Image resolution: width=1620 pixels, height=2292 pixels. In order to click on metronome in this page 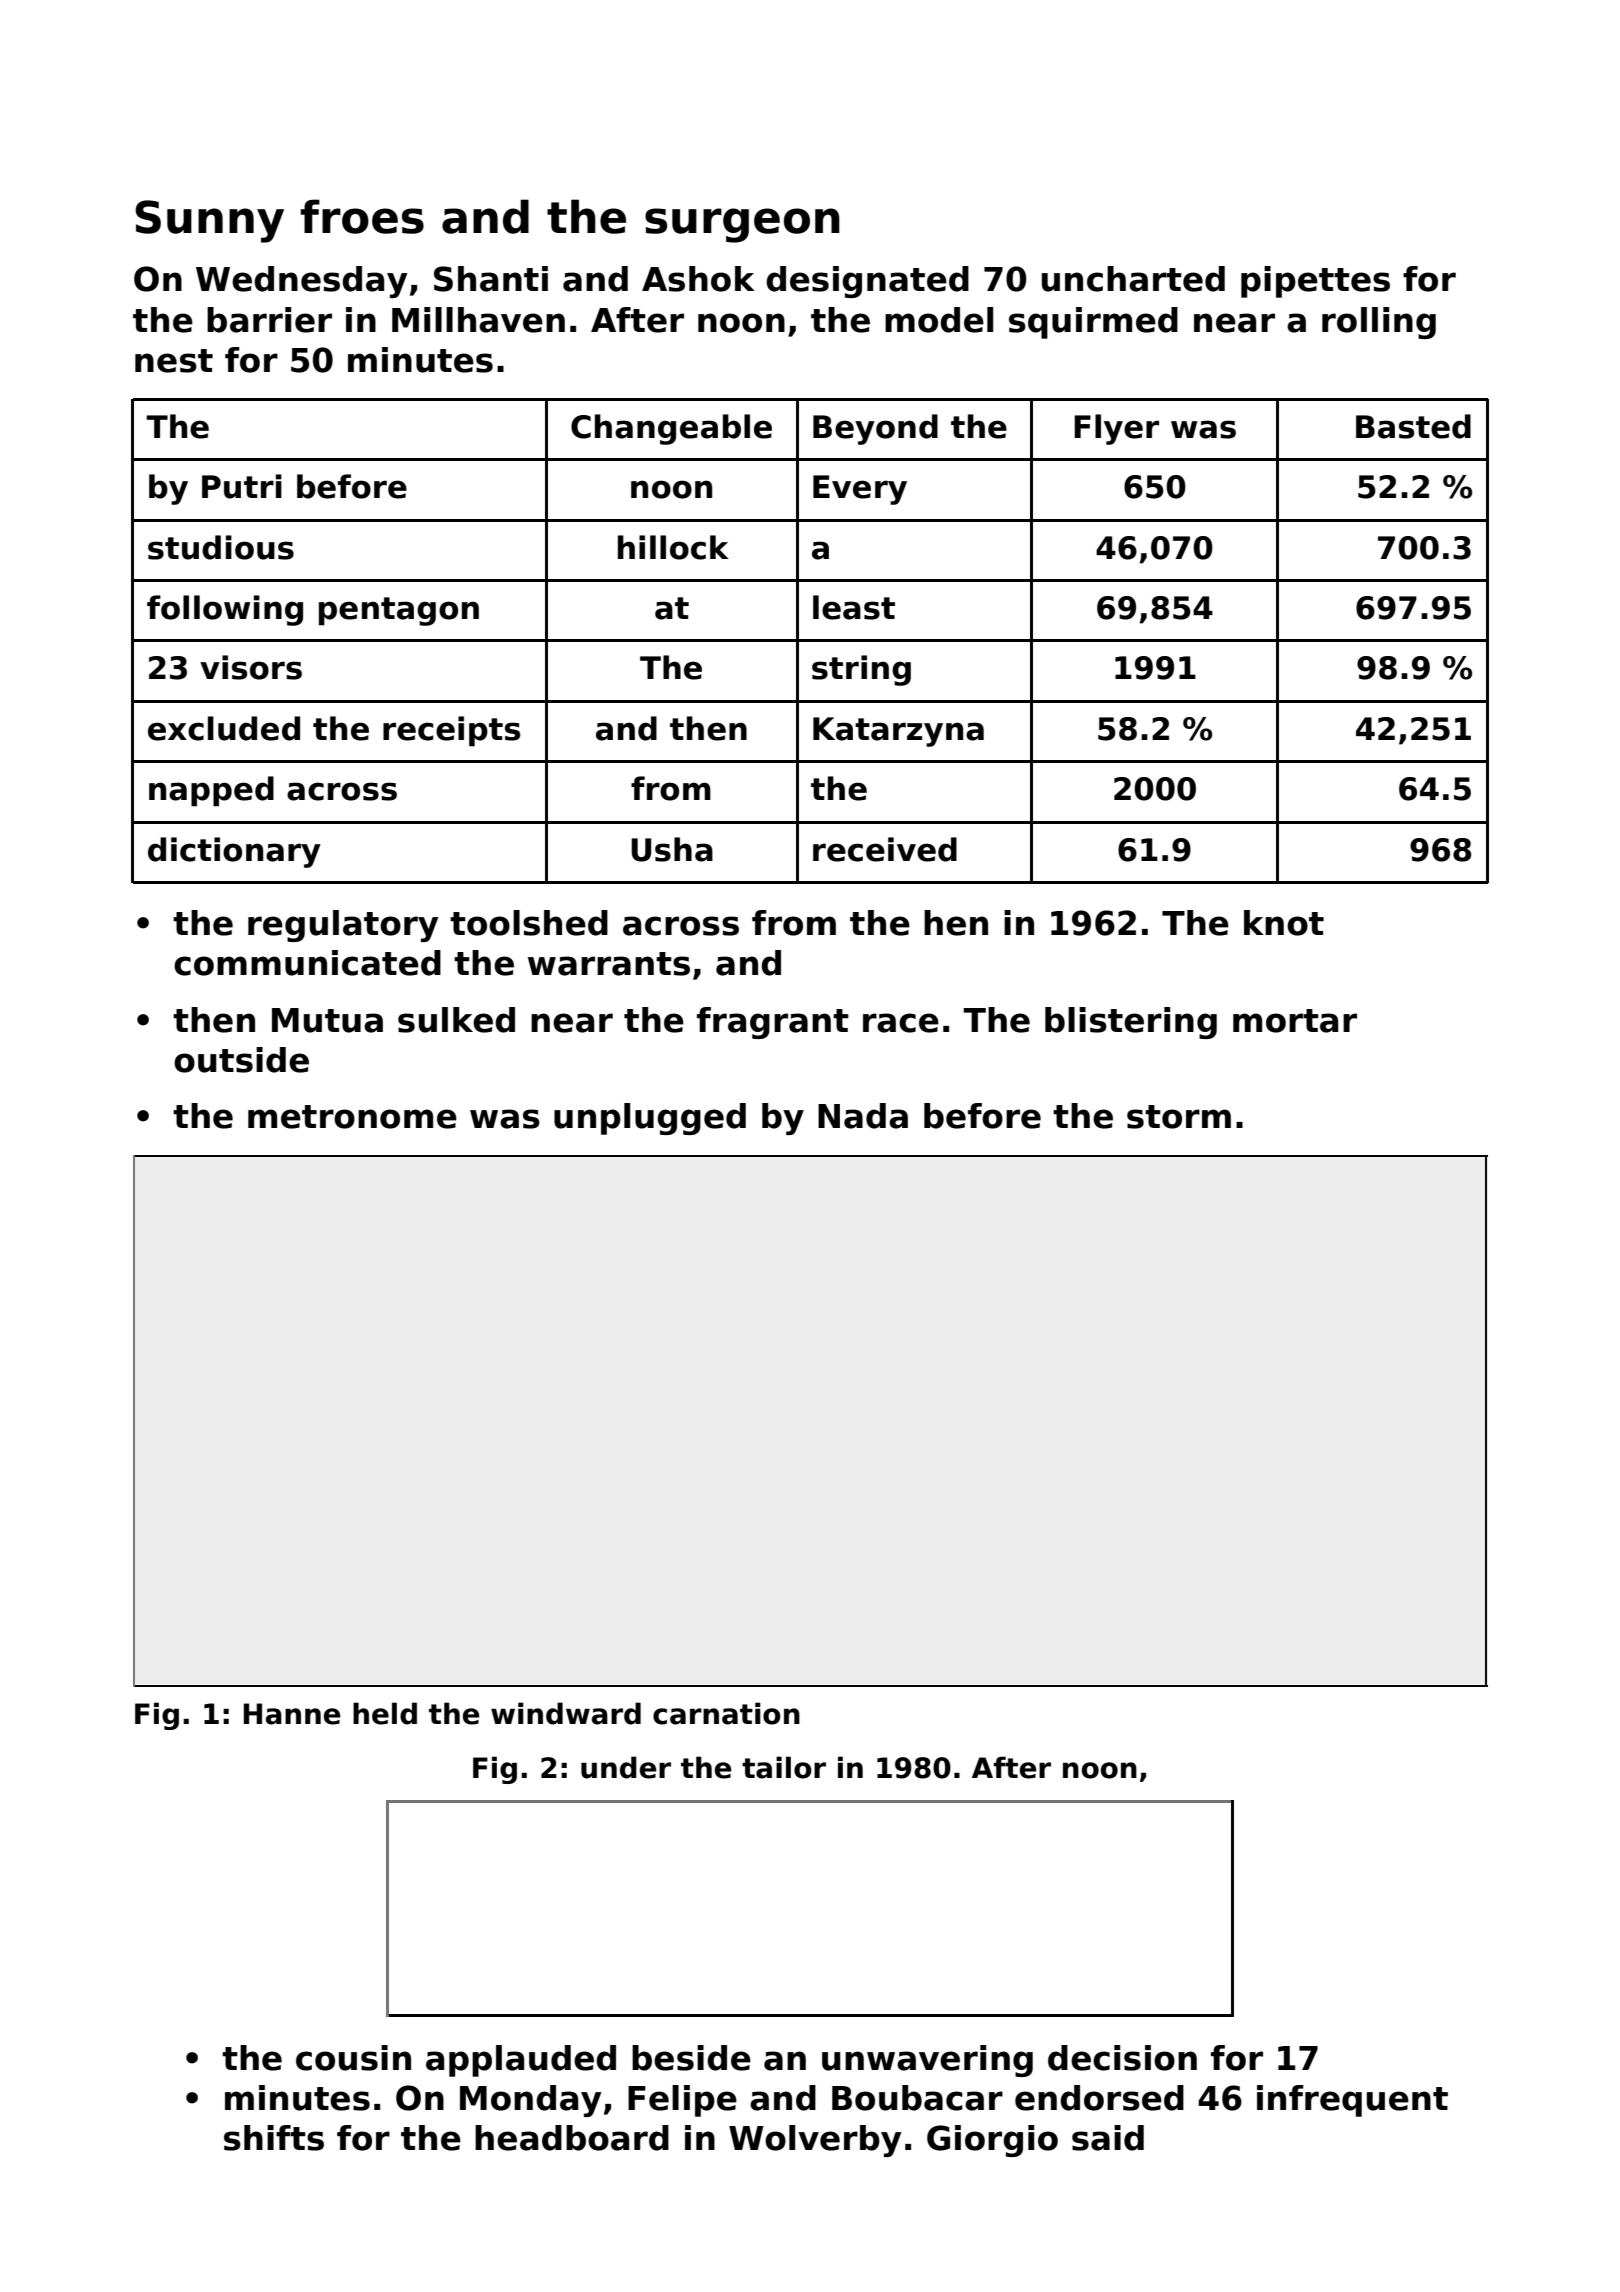, I will do `click(352, 1117)`.
